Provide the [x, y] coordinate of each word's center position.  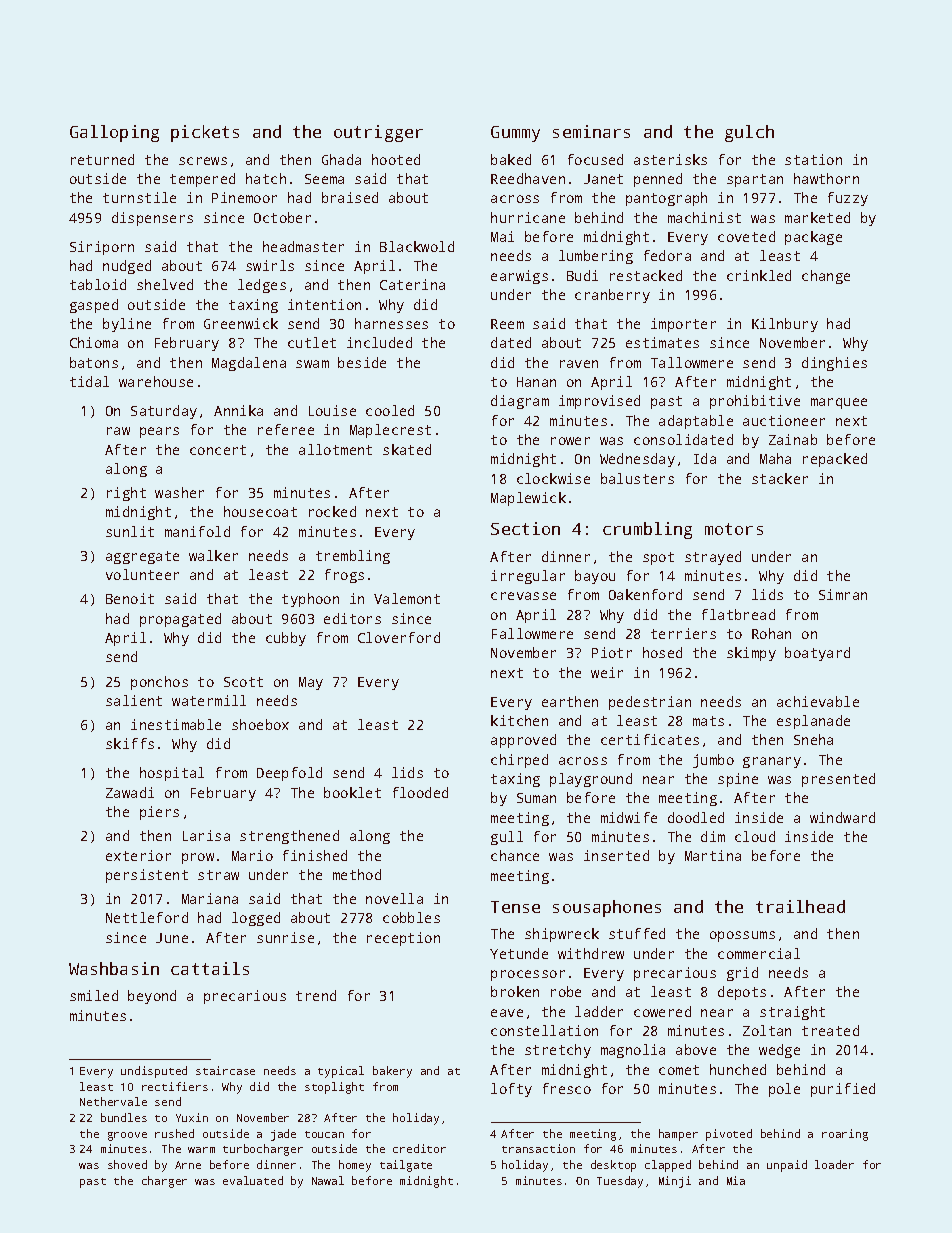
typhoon [310, 600]
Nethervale [113, 1101]
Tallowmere [692, 362]
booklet [352, 792]
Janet [603, 179]
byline [127, 325]
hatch [266, 178]
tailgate [406, 1166]
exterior [138, 855]
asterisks [670, 159]
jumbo [713, 761]
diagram [520, 402]
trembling [353, 557]
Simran [843, 594]
